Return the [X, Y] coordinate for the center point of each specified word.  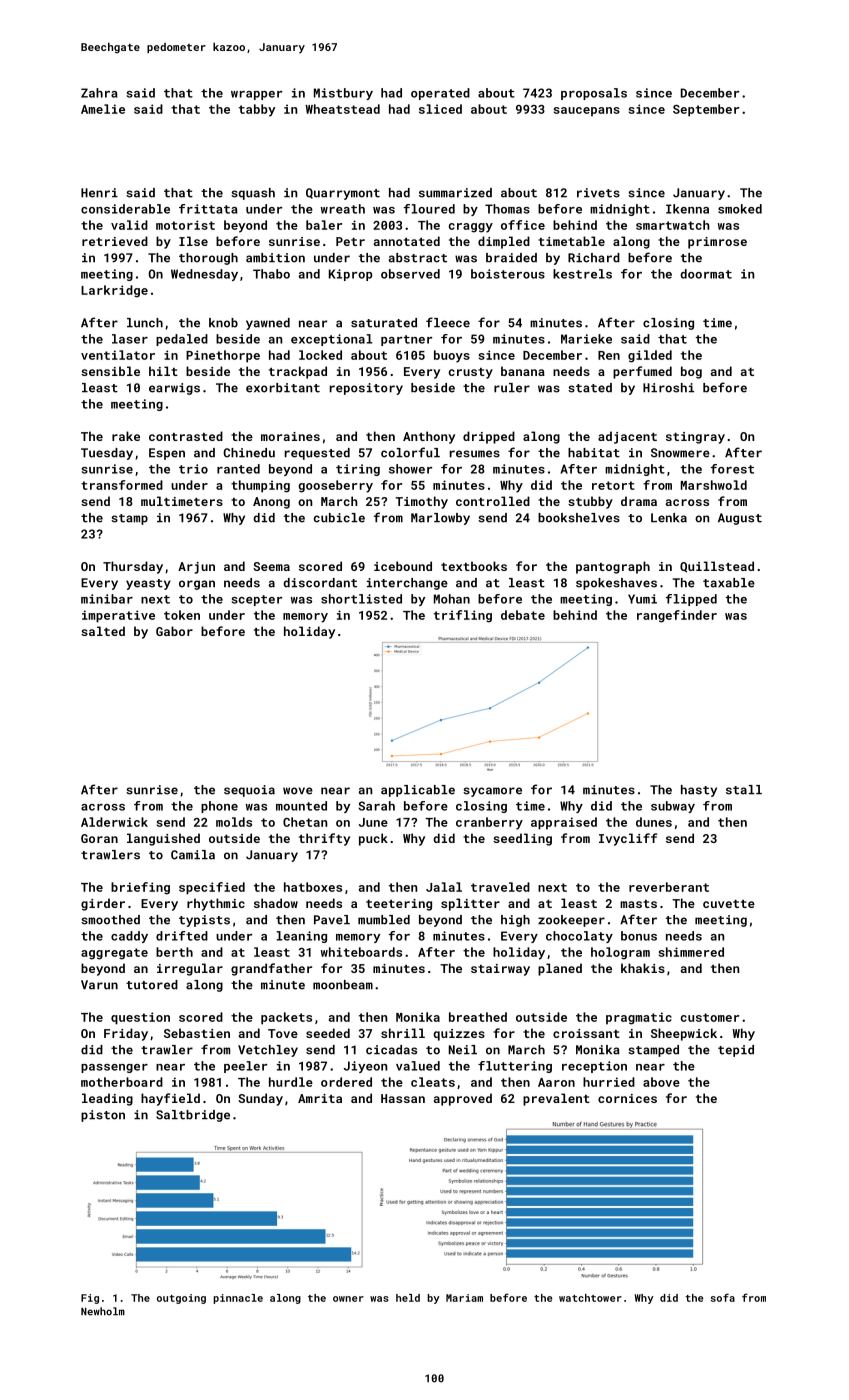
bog [691, 372]
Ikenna [687, 209]
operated [440, 94]
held [408, 1298]
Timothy [421, 502]
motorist [185, 225]
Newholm [103, 1311]
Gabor [174, 631]
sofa [723, 1297]
